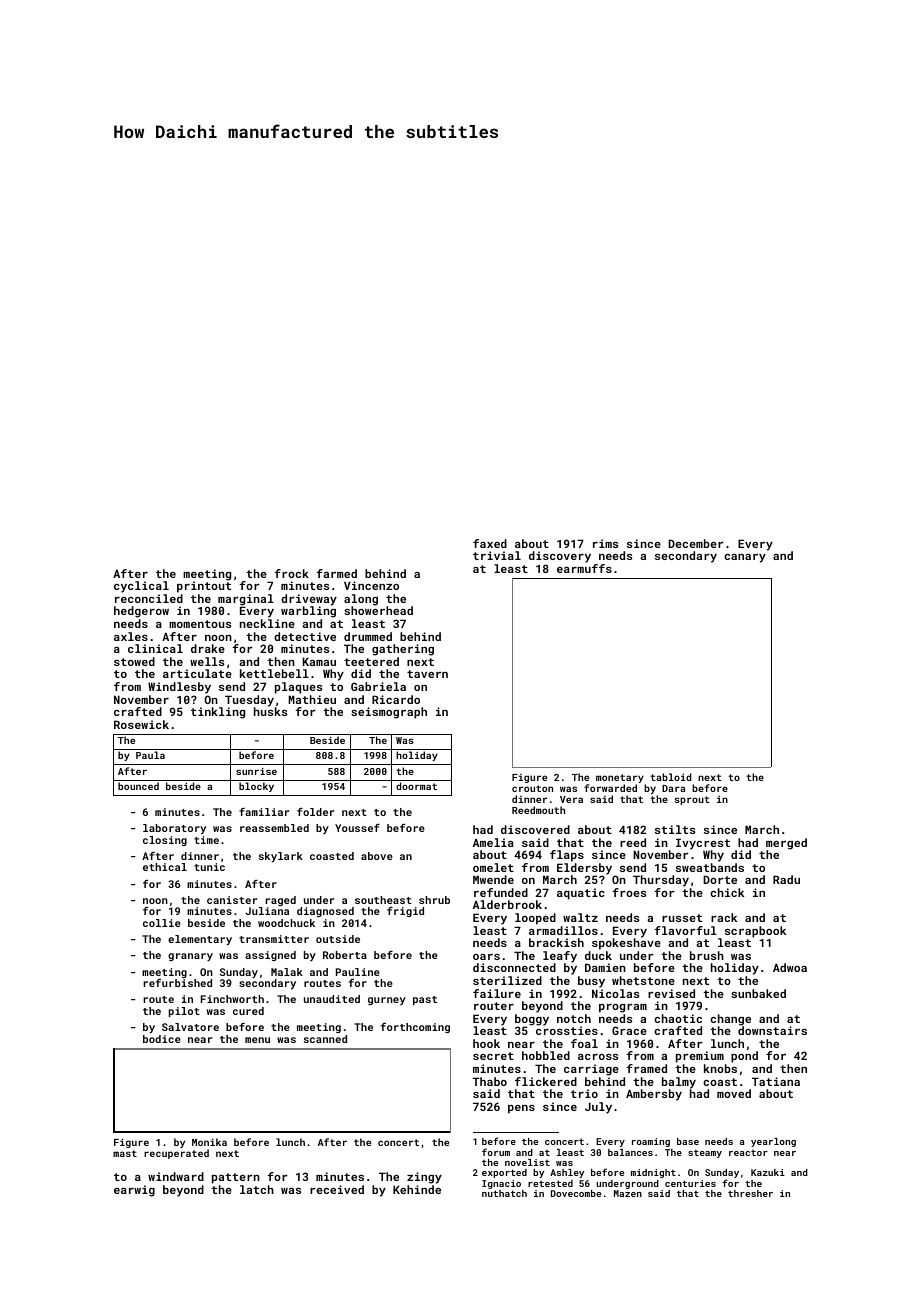 This page has height=1308, width=924. Describe the element at coordinates (378, 610) in the page. I see `showerhead` at that location.
